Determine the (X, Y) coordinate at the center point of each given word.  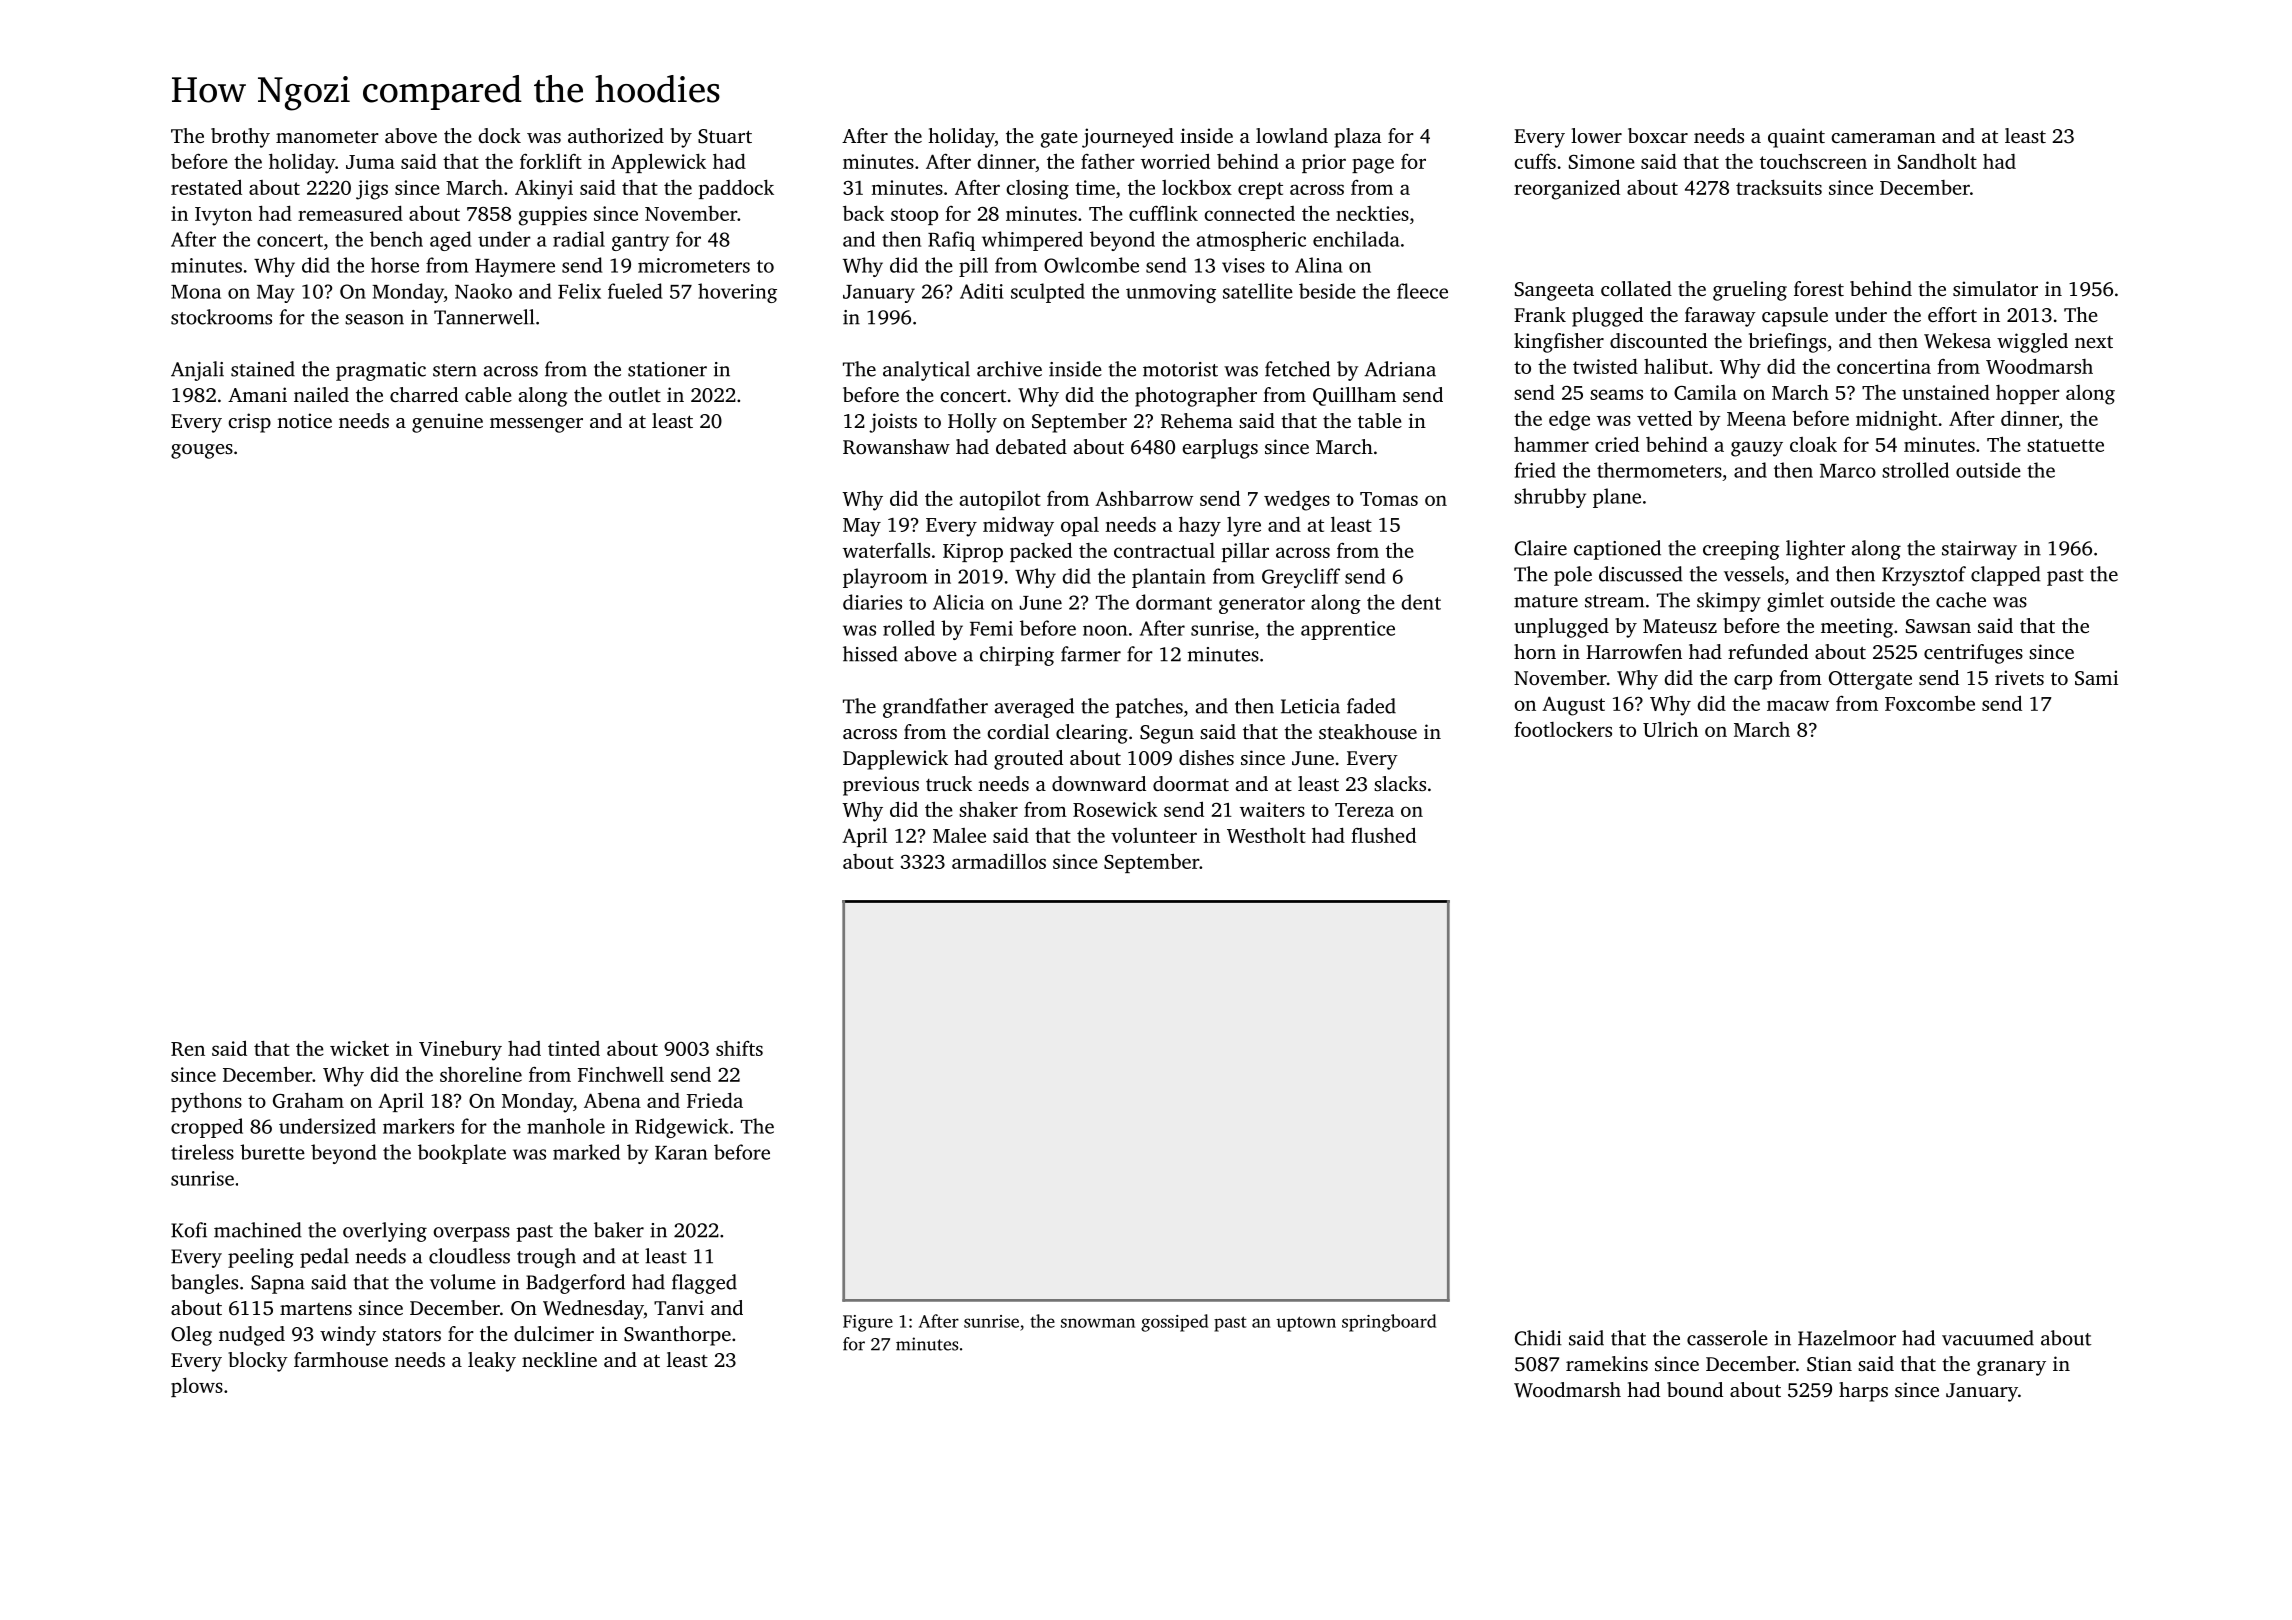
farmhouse (341, 1359)
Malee (959, 835)
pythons (206, 1103)
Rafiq (951, 241)
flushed (1383, 835)
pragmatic (381, 371)
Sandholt (1937, 161)
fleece (1422, 291)
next (2094, 342)
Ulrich (1670, 729)
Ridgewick (682, 1128)
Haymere (515, 268)
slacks (1400, 783)
